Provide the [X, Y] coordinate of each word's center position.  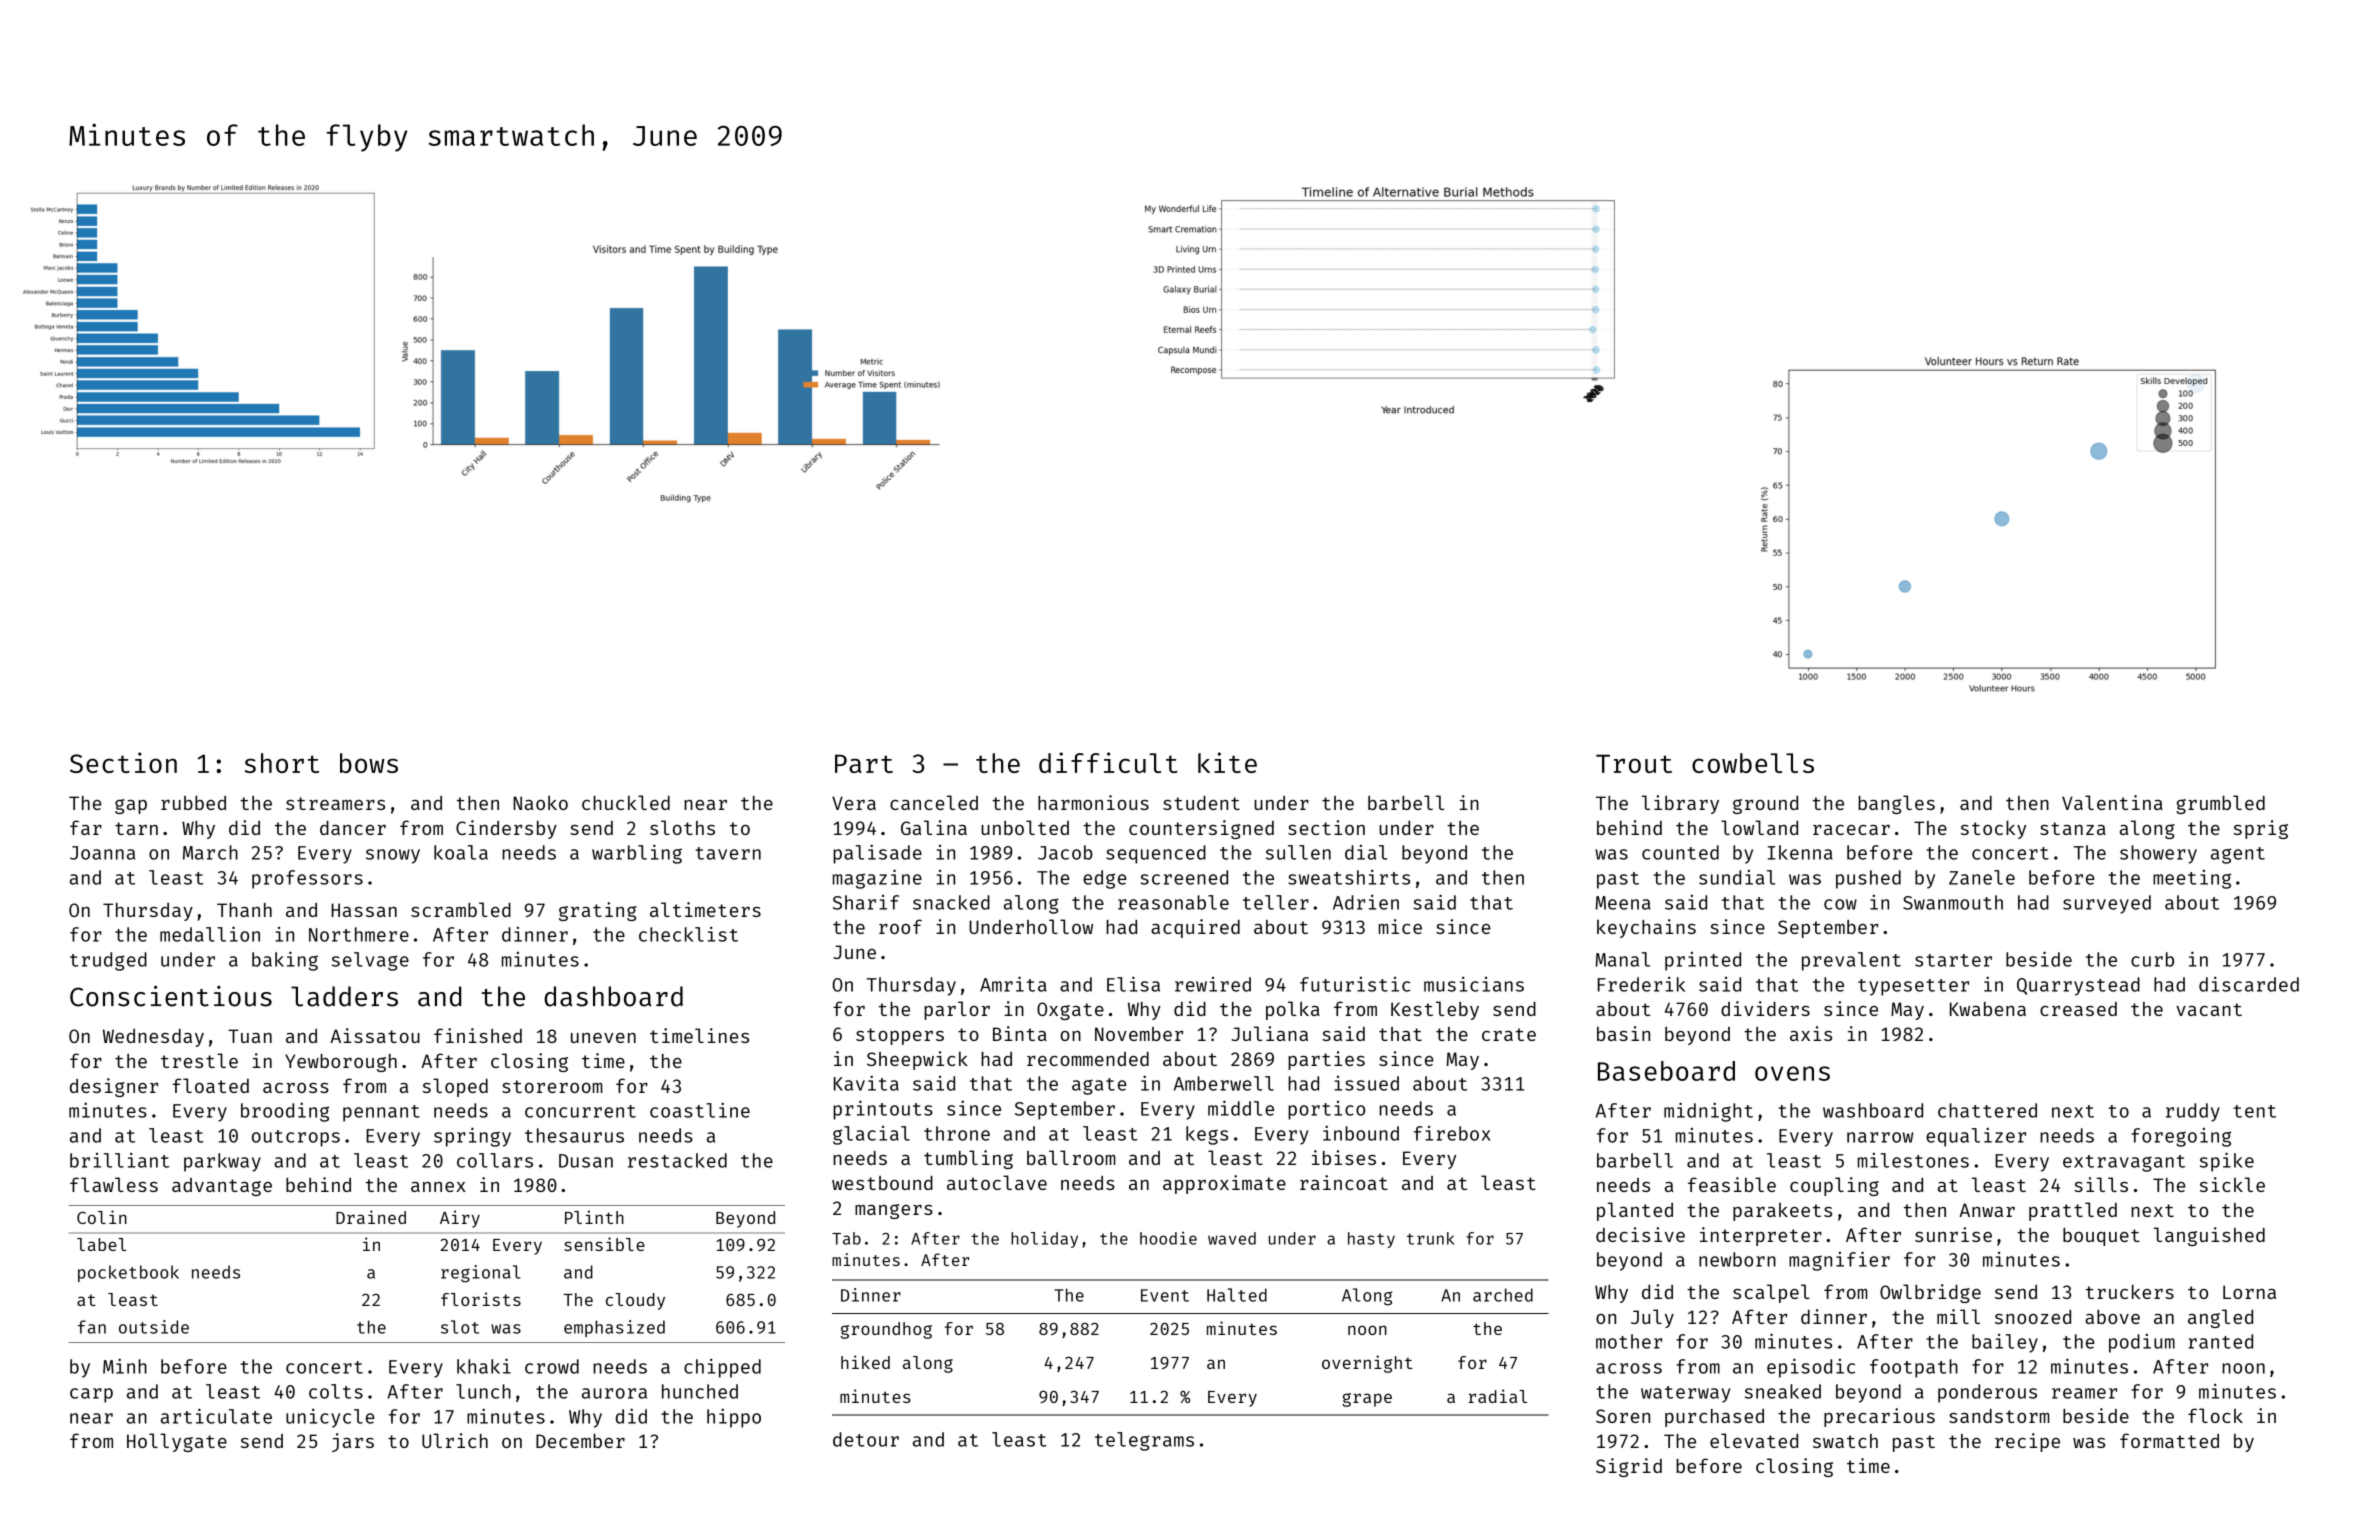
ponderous [1987, 1393]
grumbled [2220, 804]
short [282, 763]
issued [1366, 1083]
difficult [1108, 762]
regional [481, 1274]
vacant [2209, 1009]
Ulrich [455, 1440]
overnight [1367, 1364]
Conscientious [171, 996]
